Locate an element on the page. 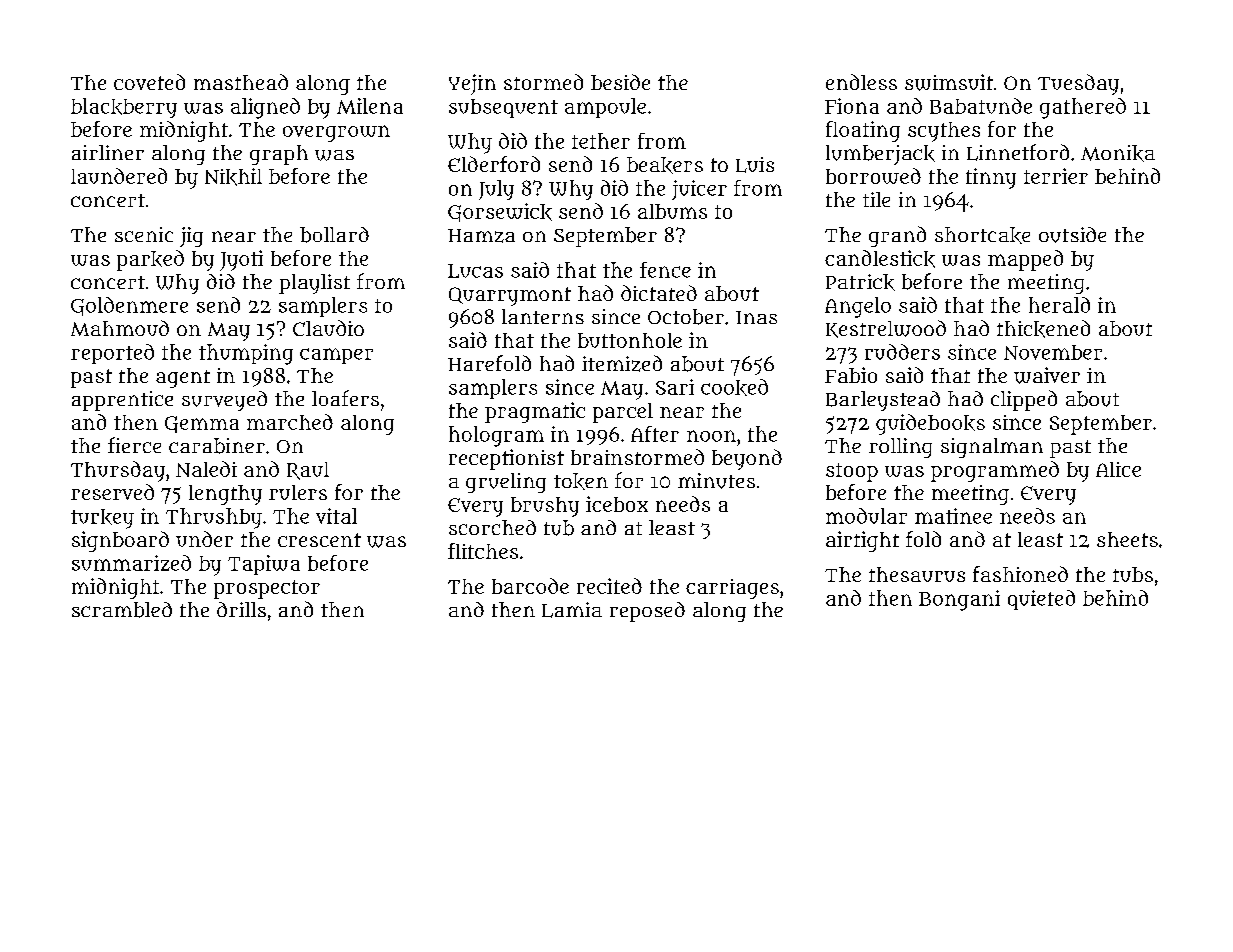 Image resolution: width=1233 pixels, height=952 pixels. beside is located at coordinates (620, 82).
